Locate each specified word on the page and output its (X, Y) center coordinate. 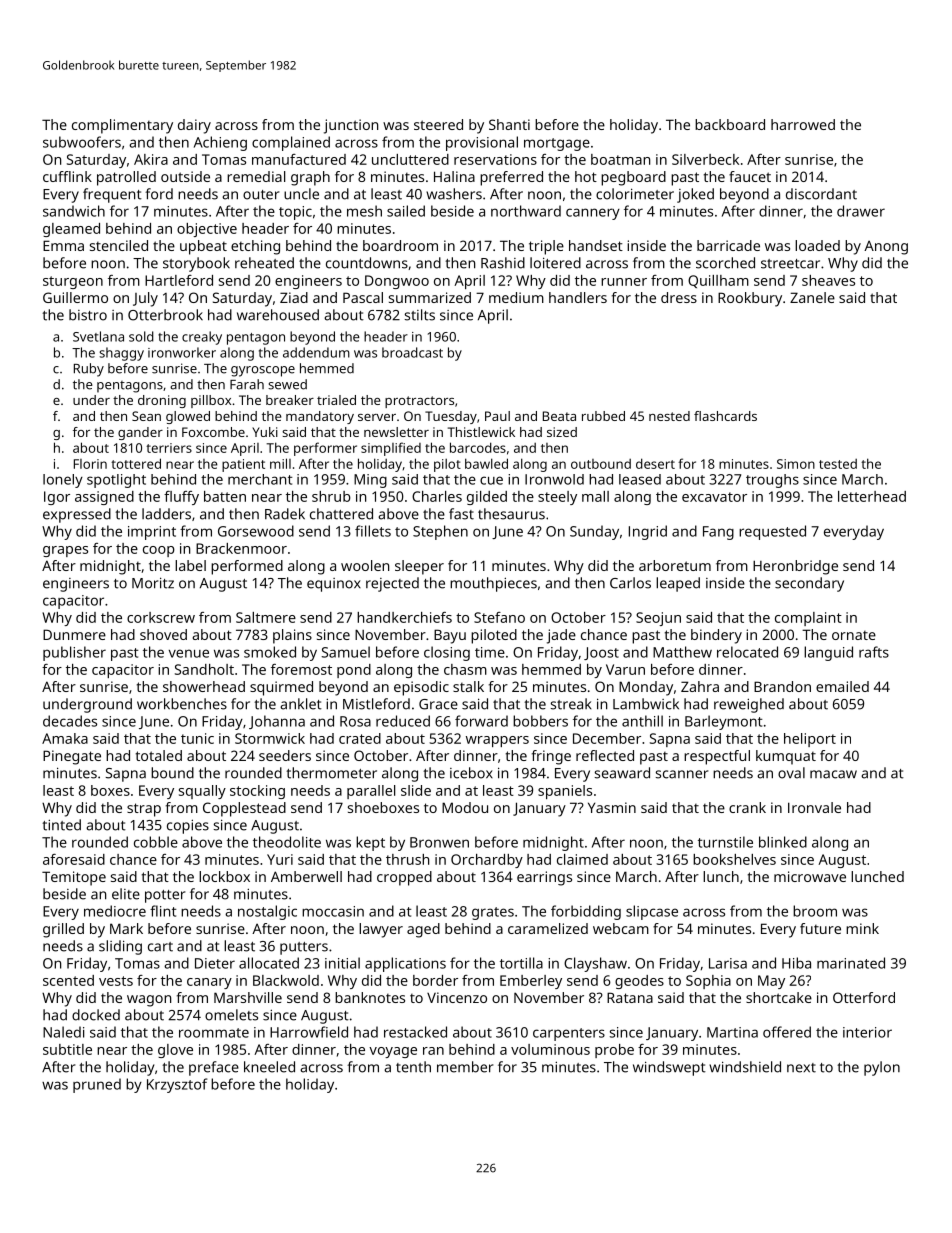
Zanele (812, 297)
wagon (149, 1001)
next (801, 1068)
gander (140, 433)
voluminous (550, 1049)
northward (526, 211)
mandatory (320, 417)
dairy (194, 126)
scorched (725, 263)
